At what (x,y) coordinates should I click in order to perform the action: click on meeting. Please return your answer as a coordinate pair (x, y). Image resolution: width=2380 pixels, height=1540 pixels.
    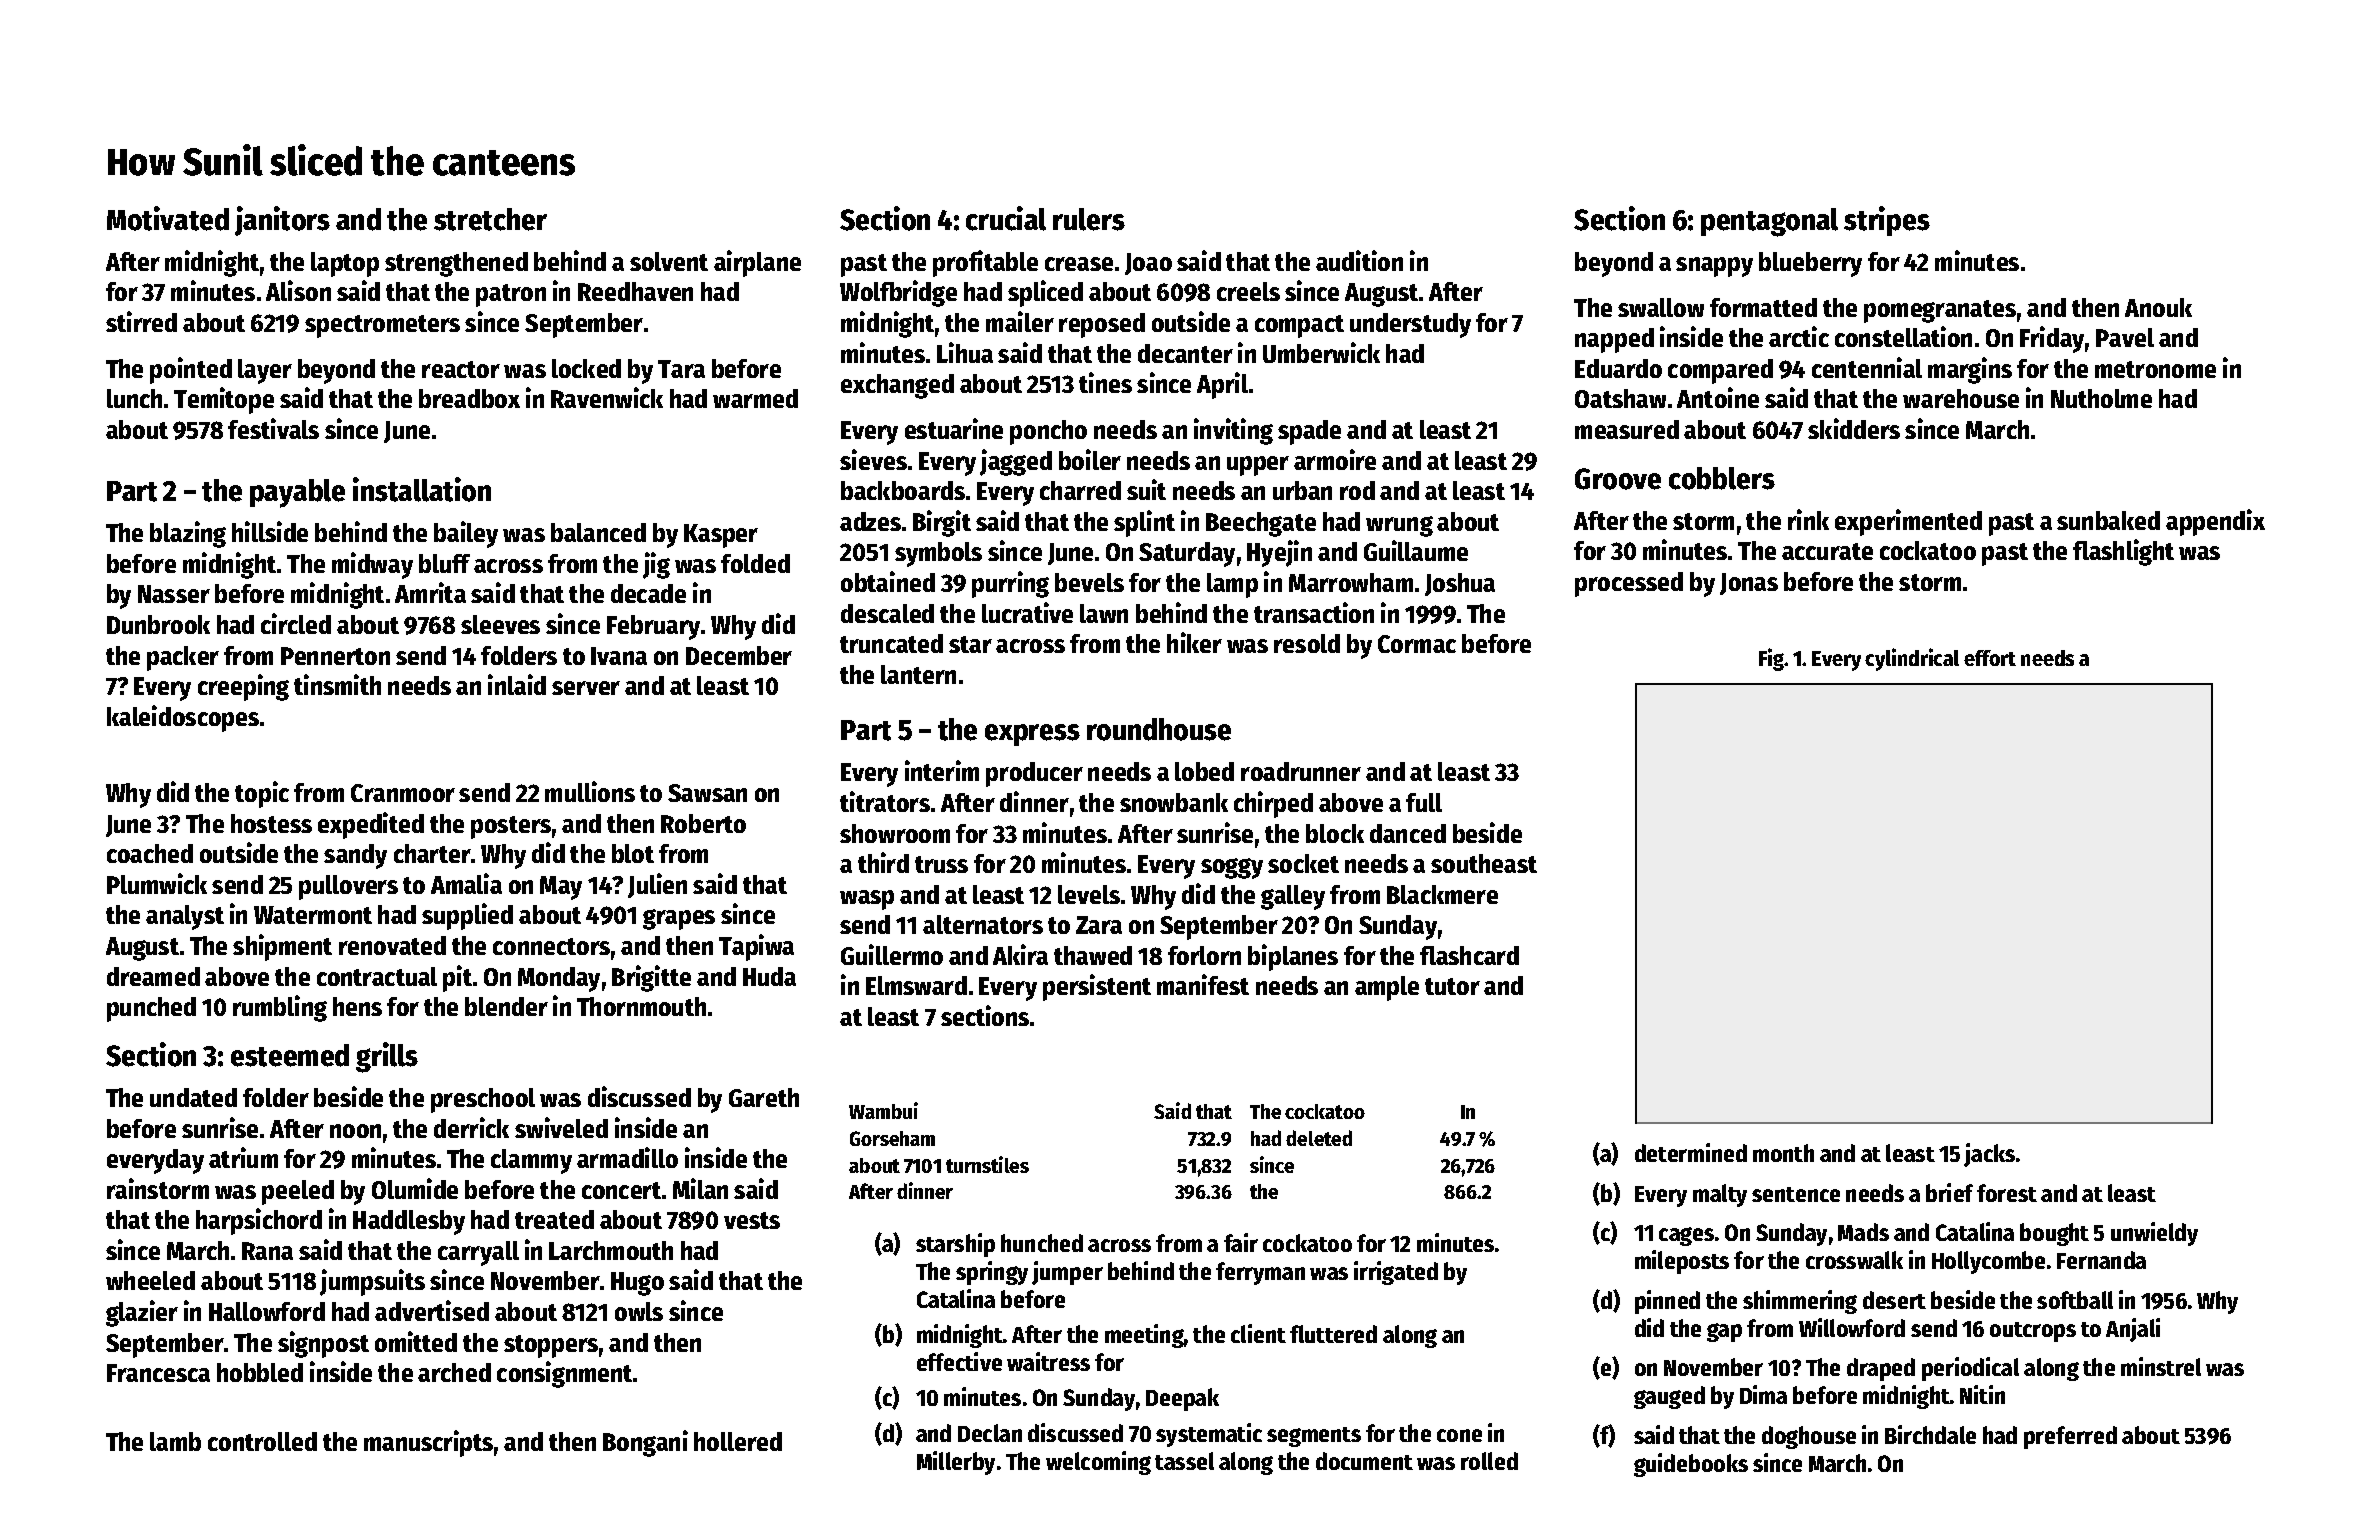
    Looking at the image, I should click on (1144, 1336).
